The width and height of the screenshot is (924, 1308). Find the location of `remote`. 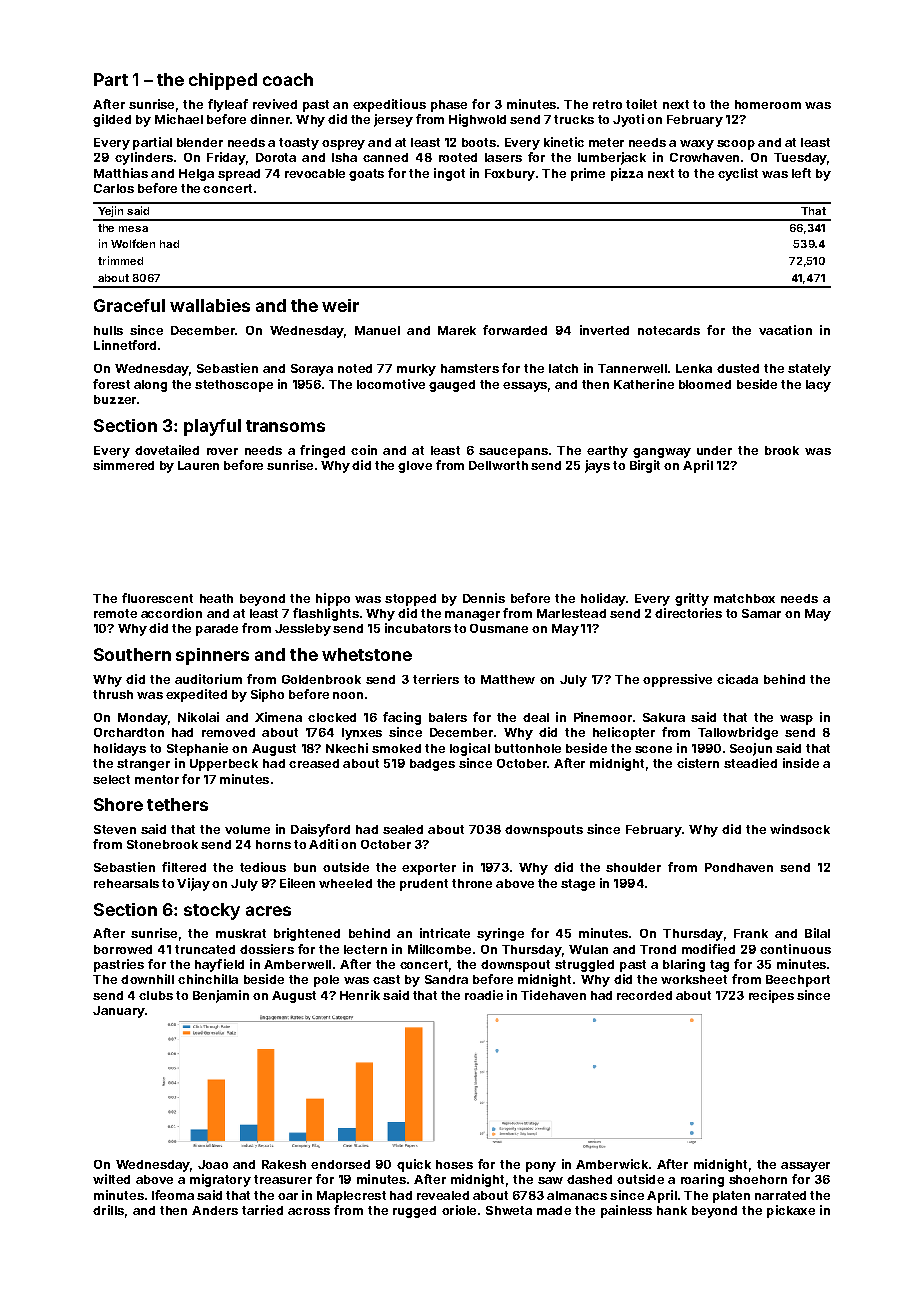

remote is located at coordinates (115, 613).
